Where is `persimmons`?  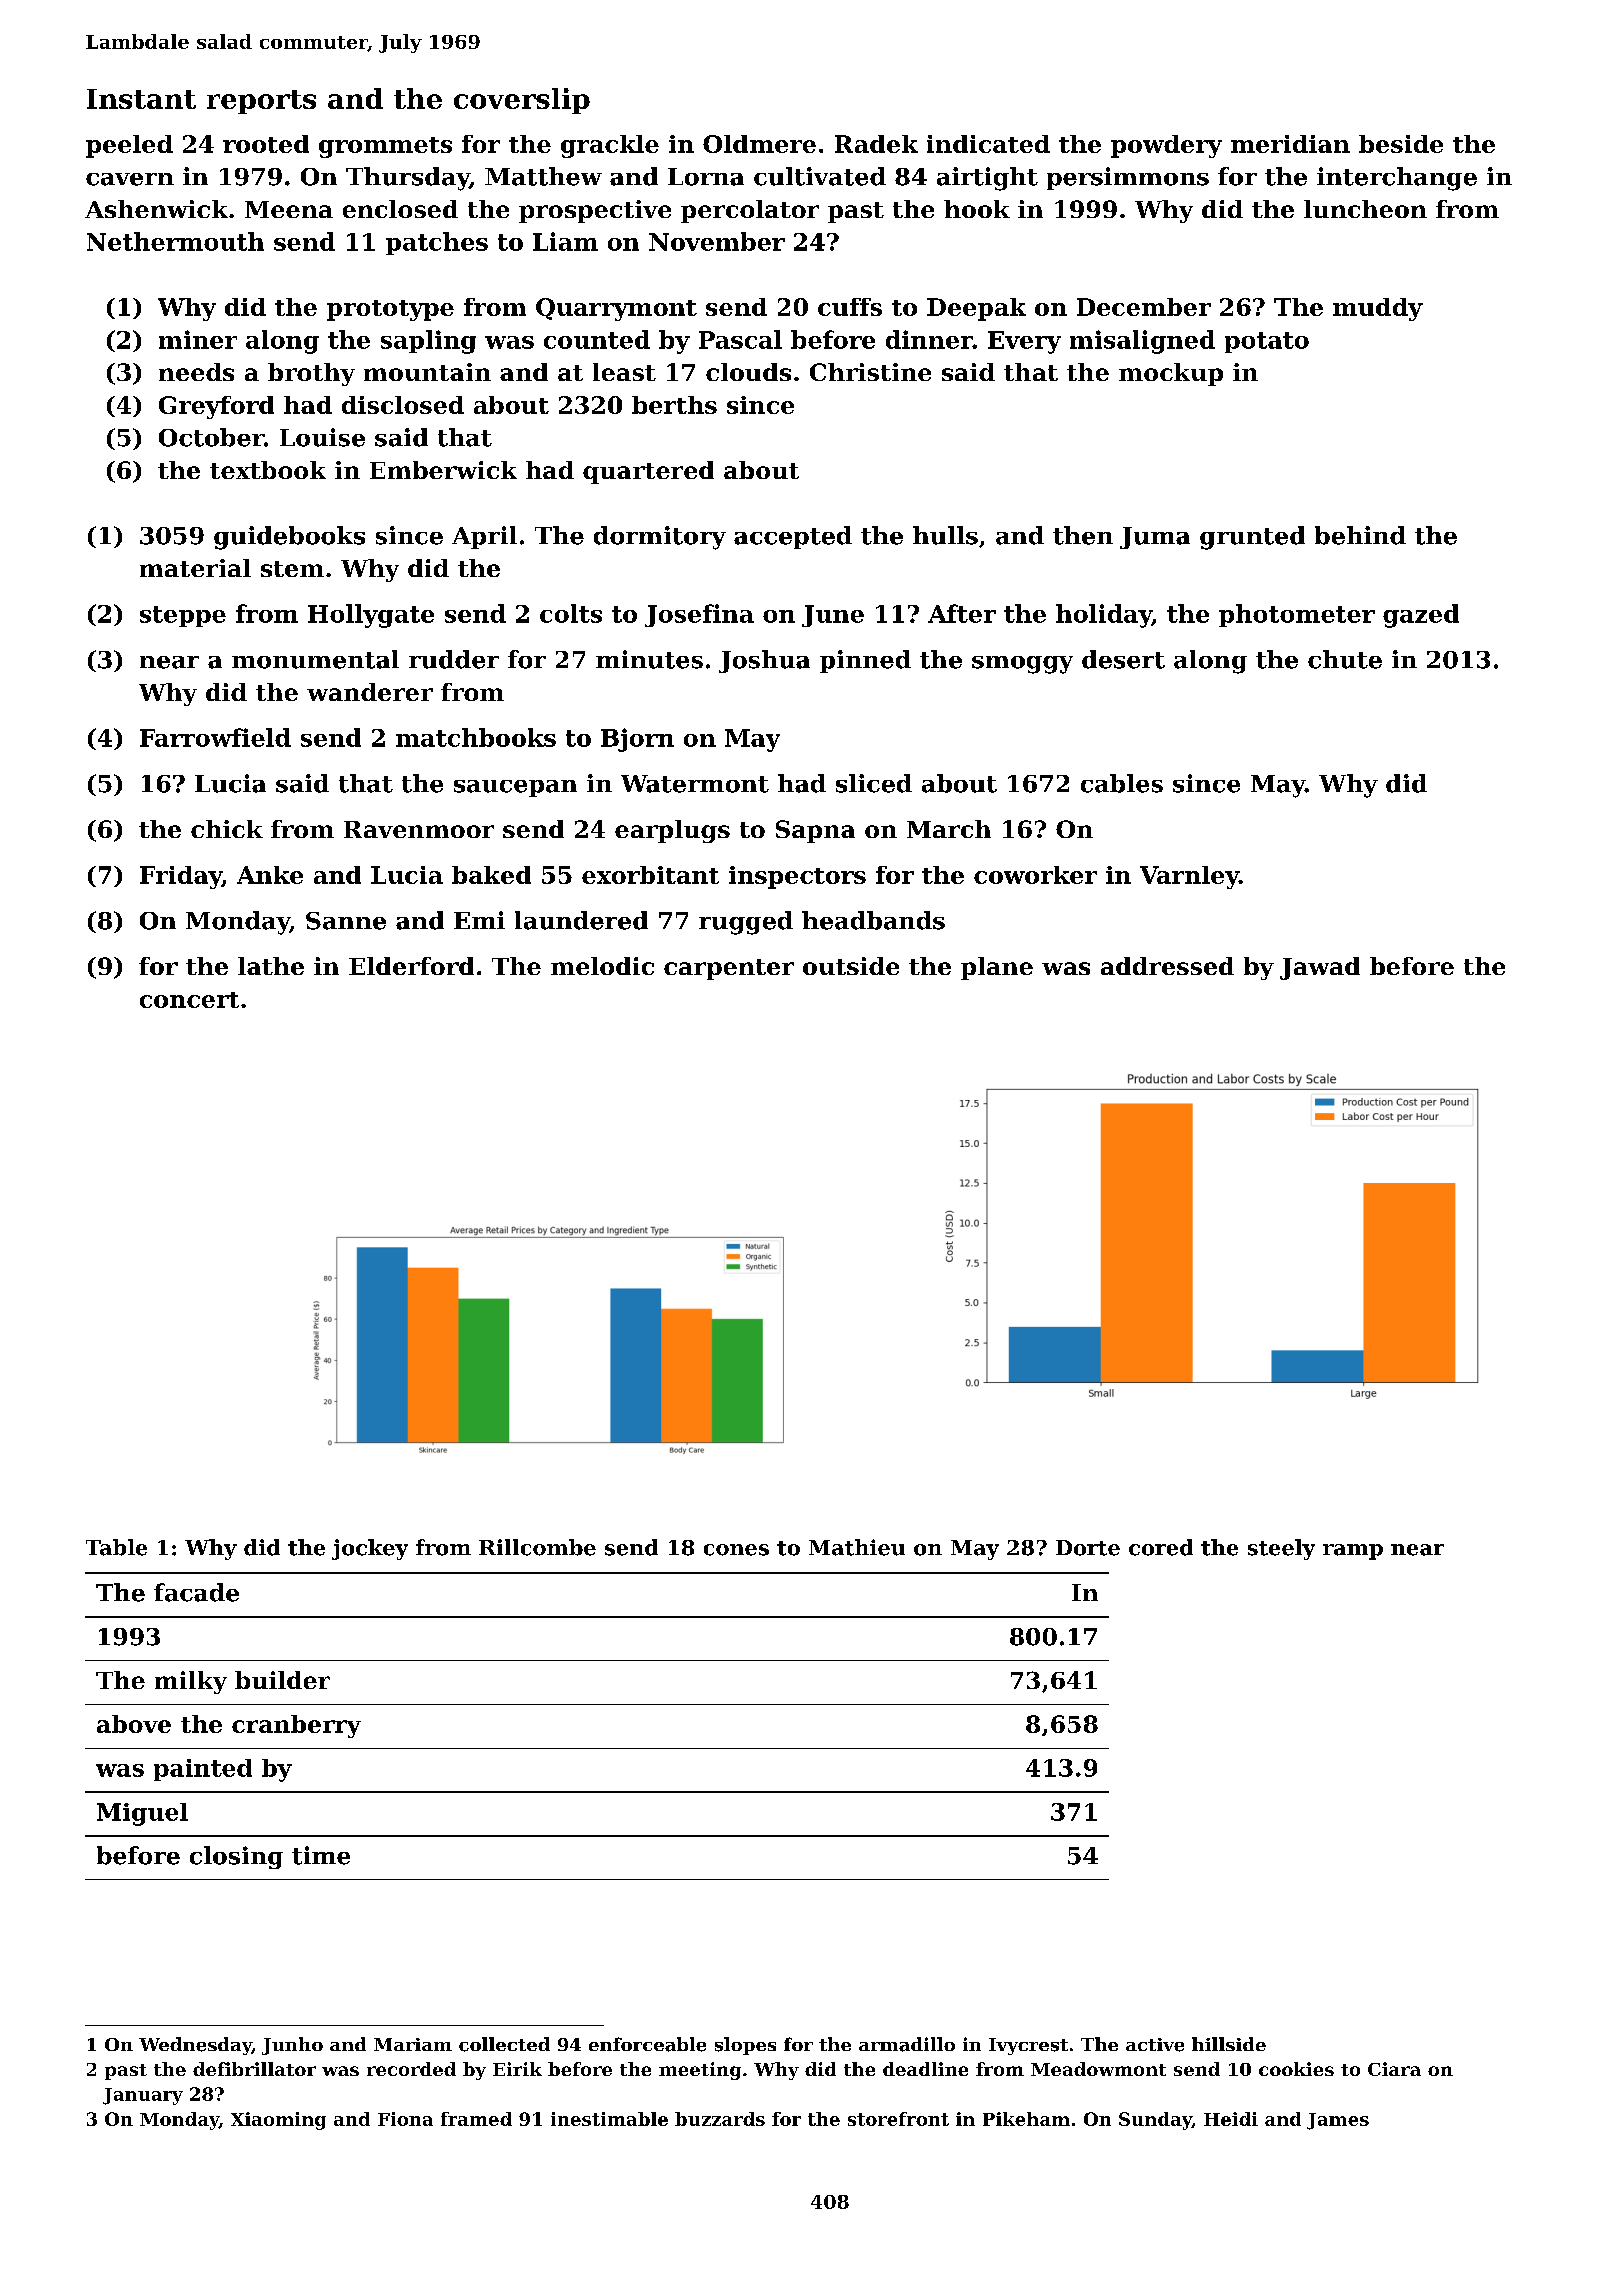 persimmons is located at coordinates (1128, 178).
